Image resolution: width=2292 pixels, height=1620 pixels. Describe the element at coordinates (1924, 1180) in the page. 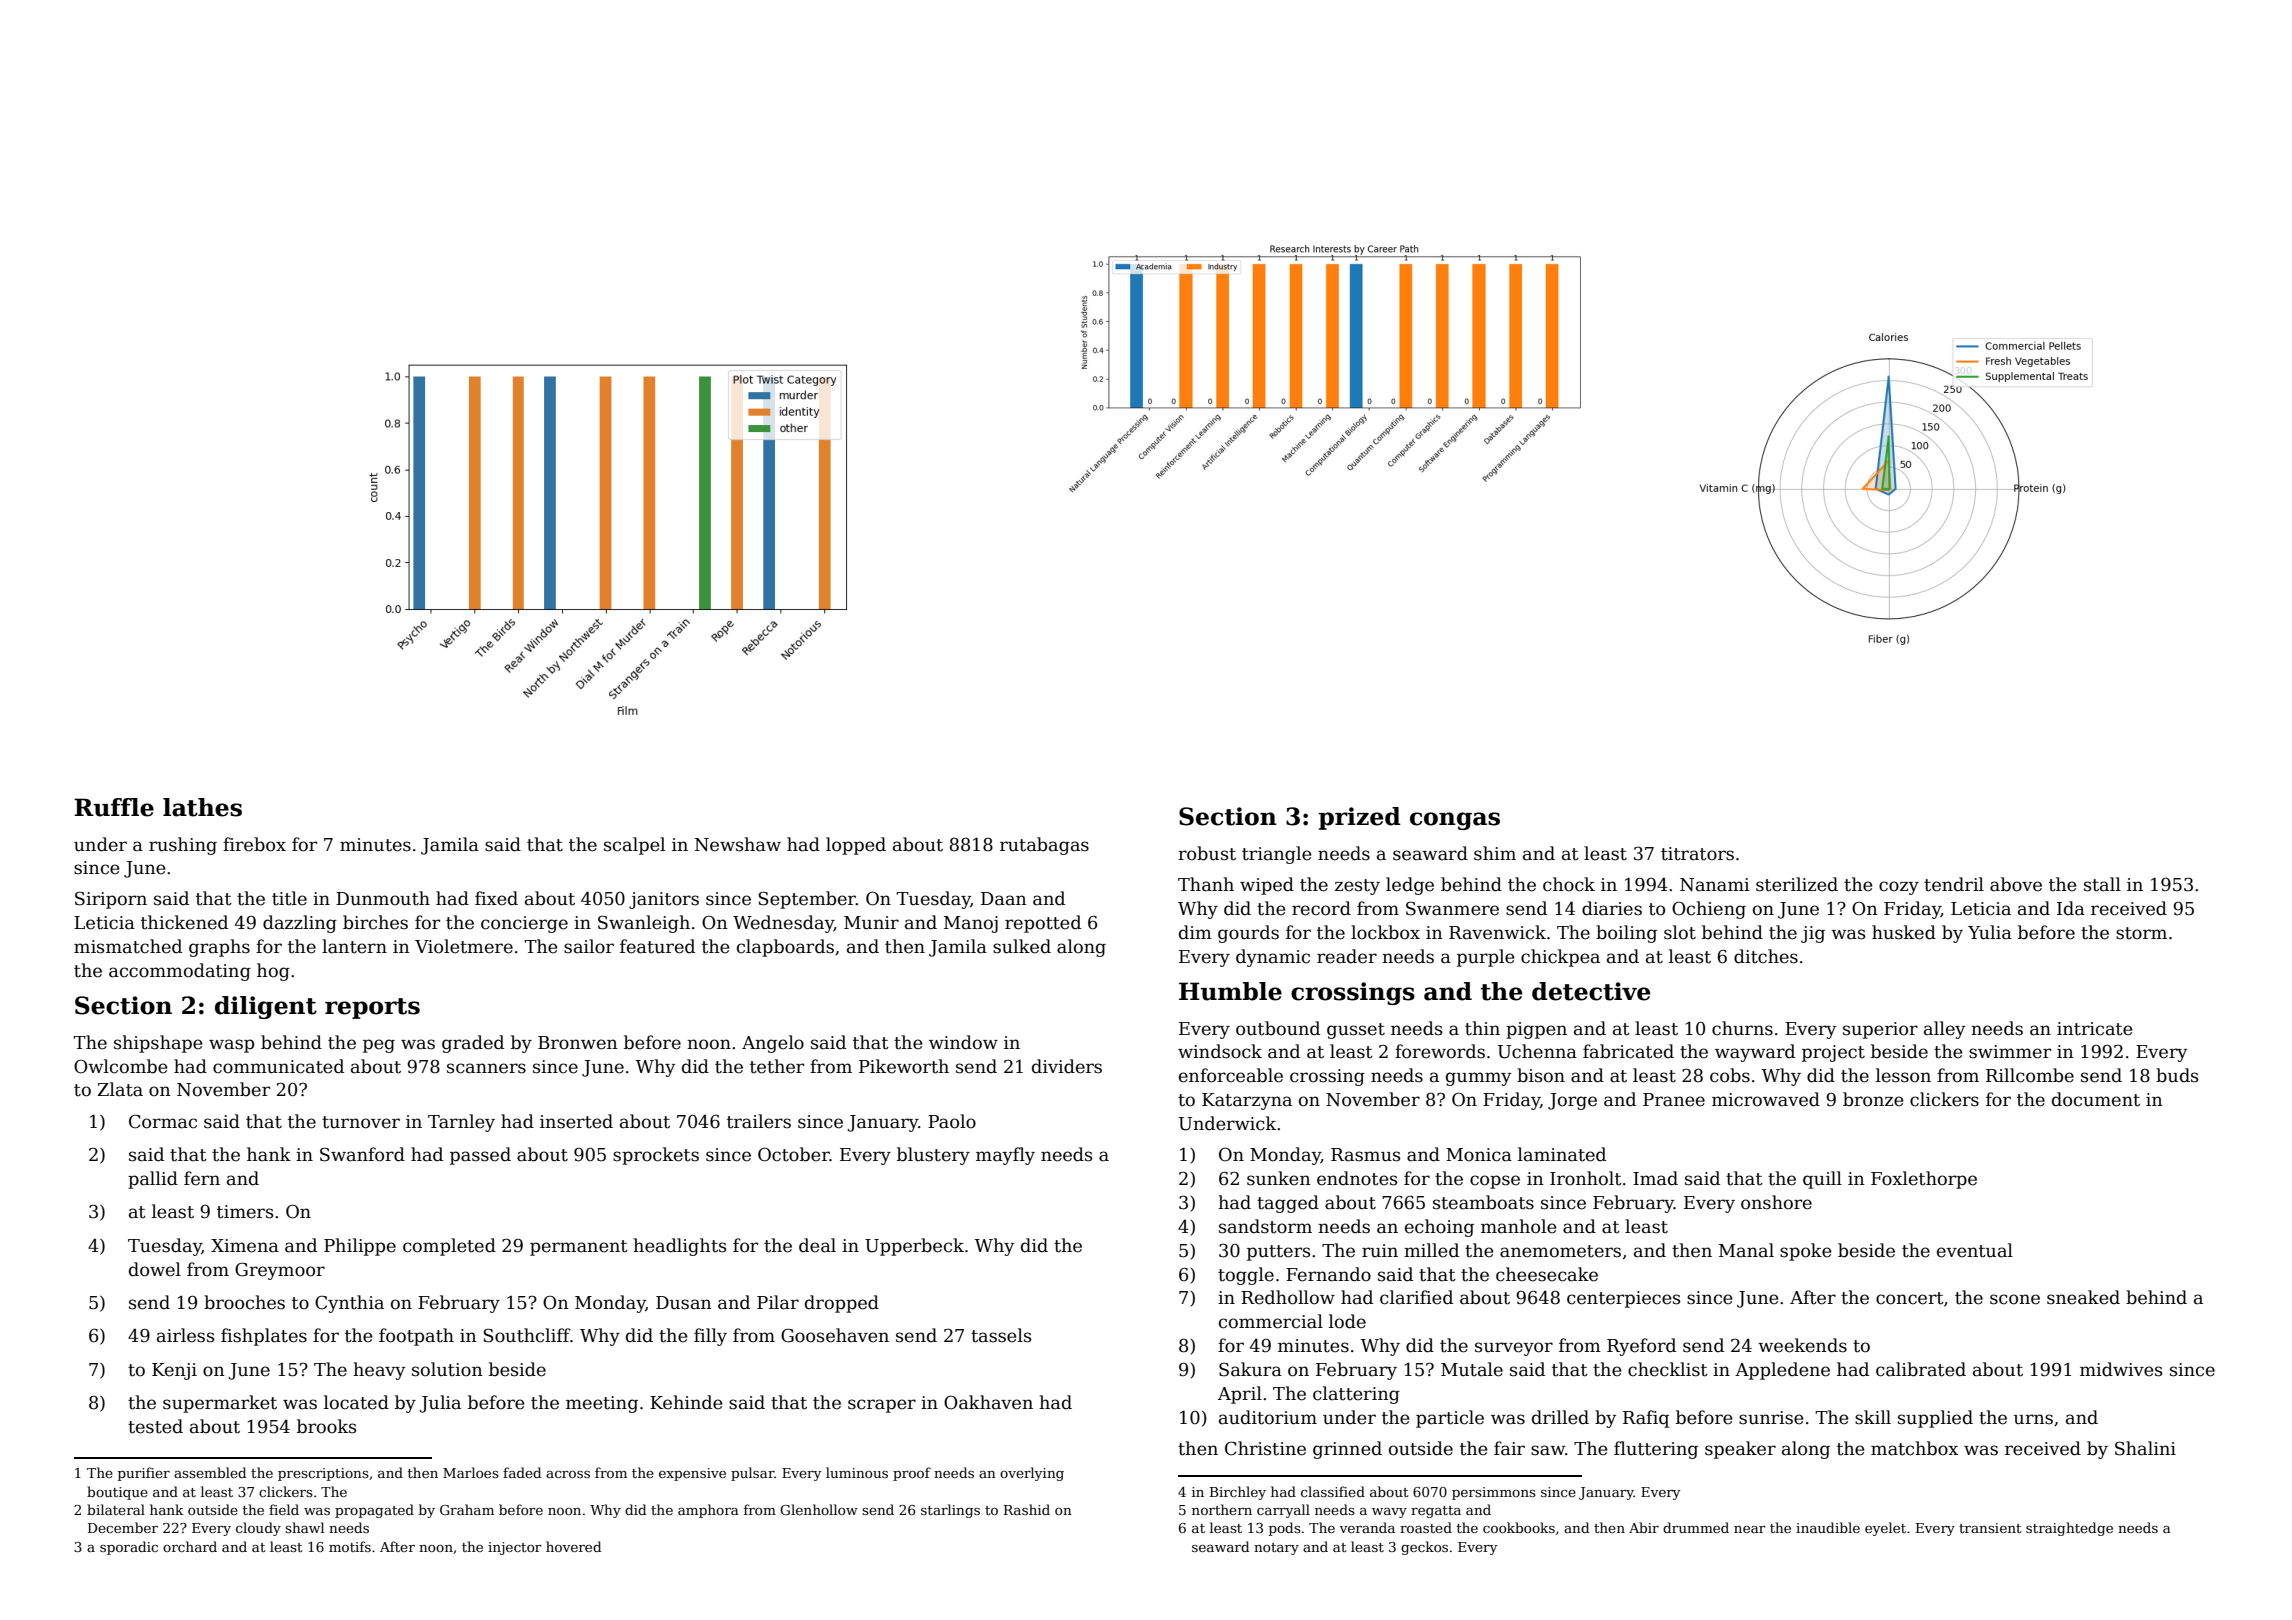

I see `Foxlethorpe` at that location.
